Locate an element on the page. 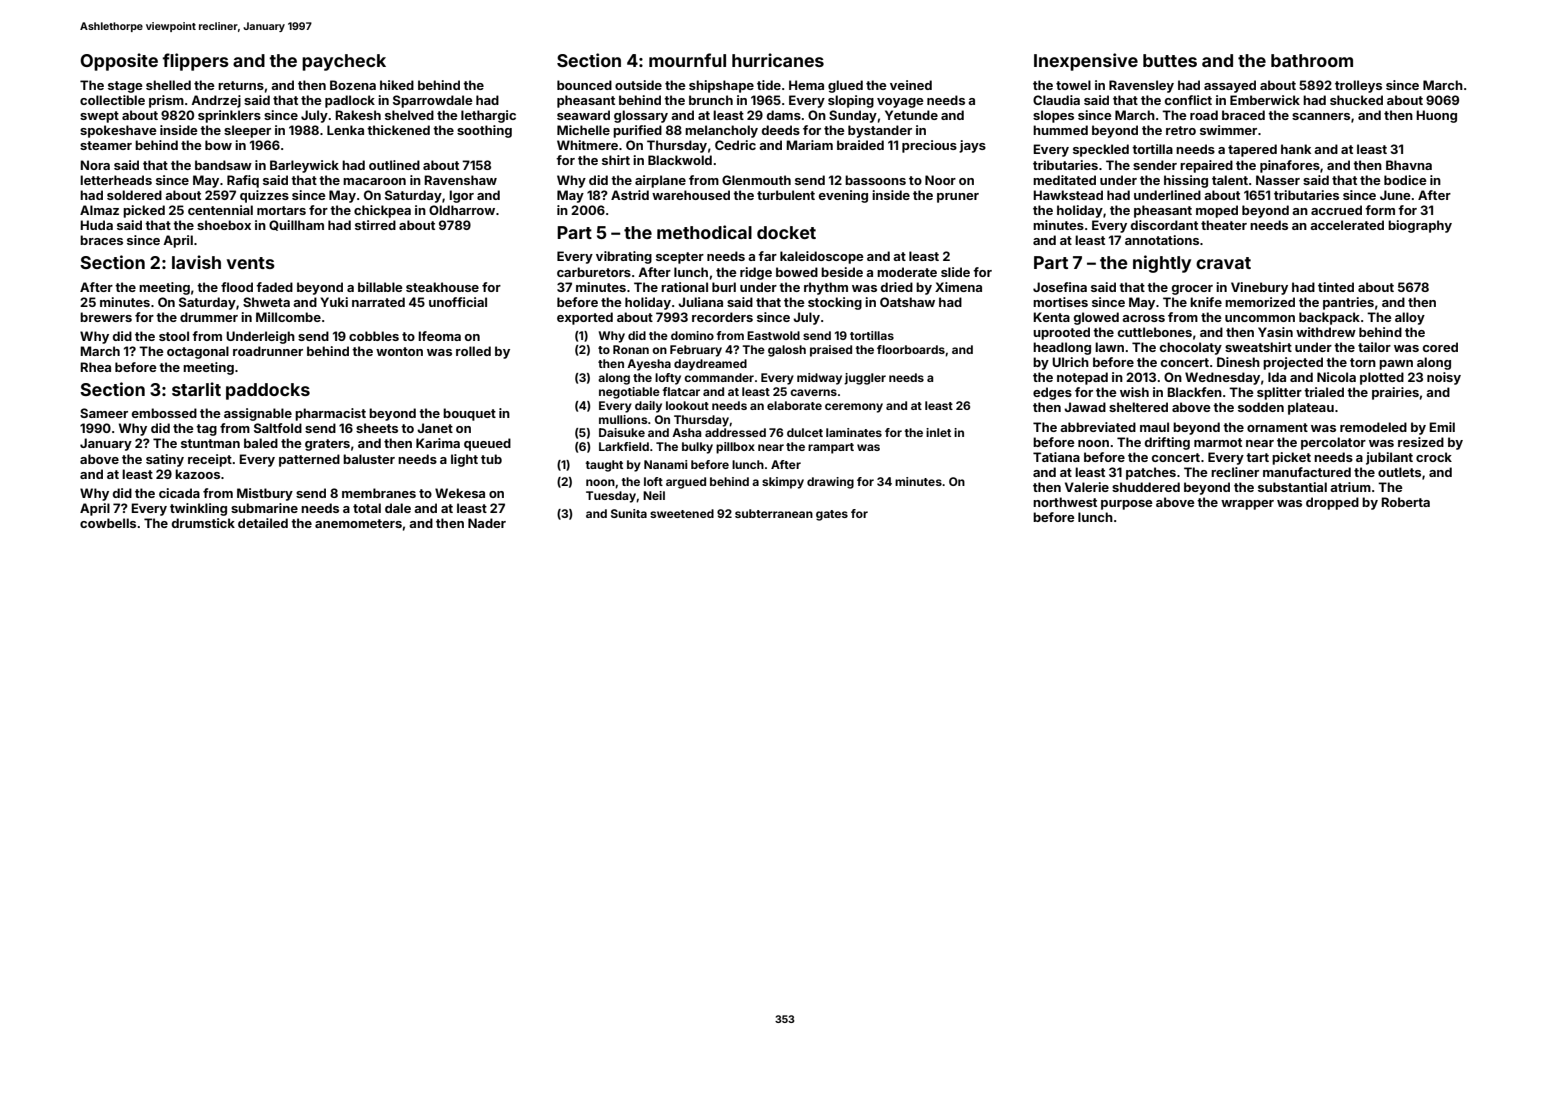  padlock is located at coordinates (350, 101).
